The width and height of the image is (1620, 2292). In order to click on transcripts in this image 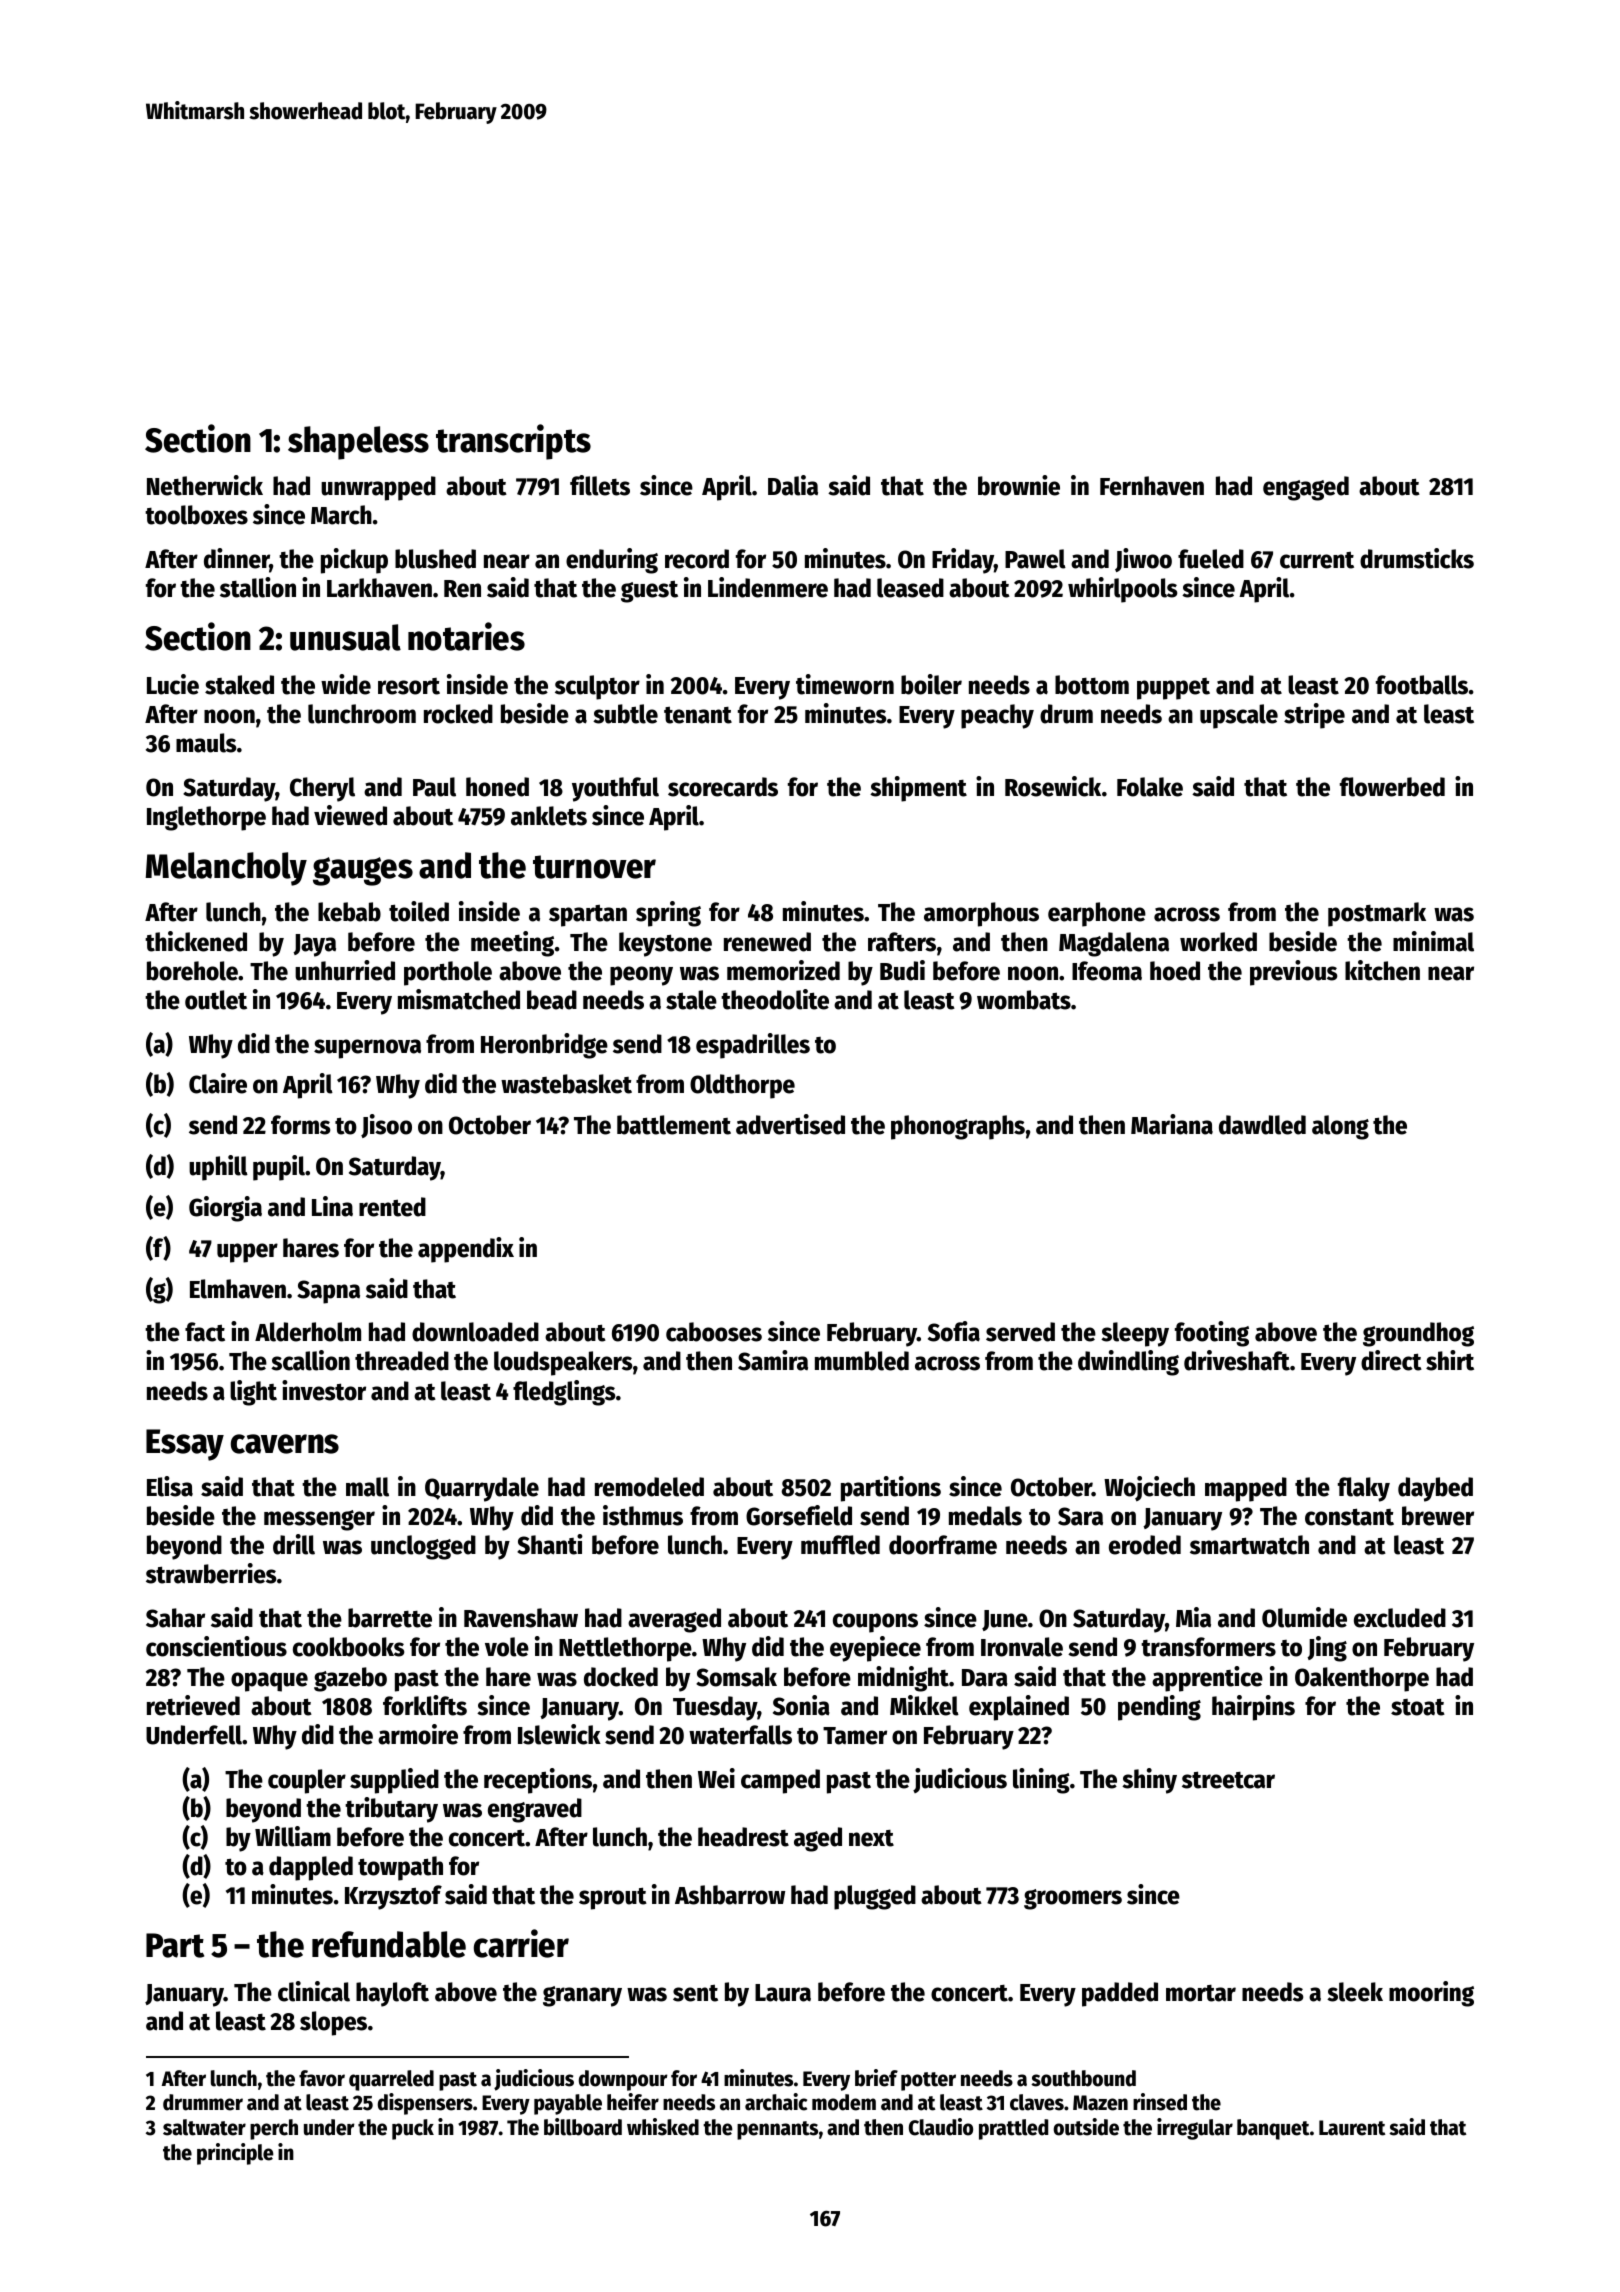, I will do `click(513, 442)`.
